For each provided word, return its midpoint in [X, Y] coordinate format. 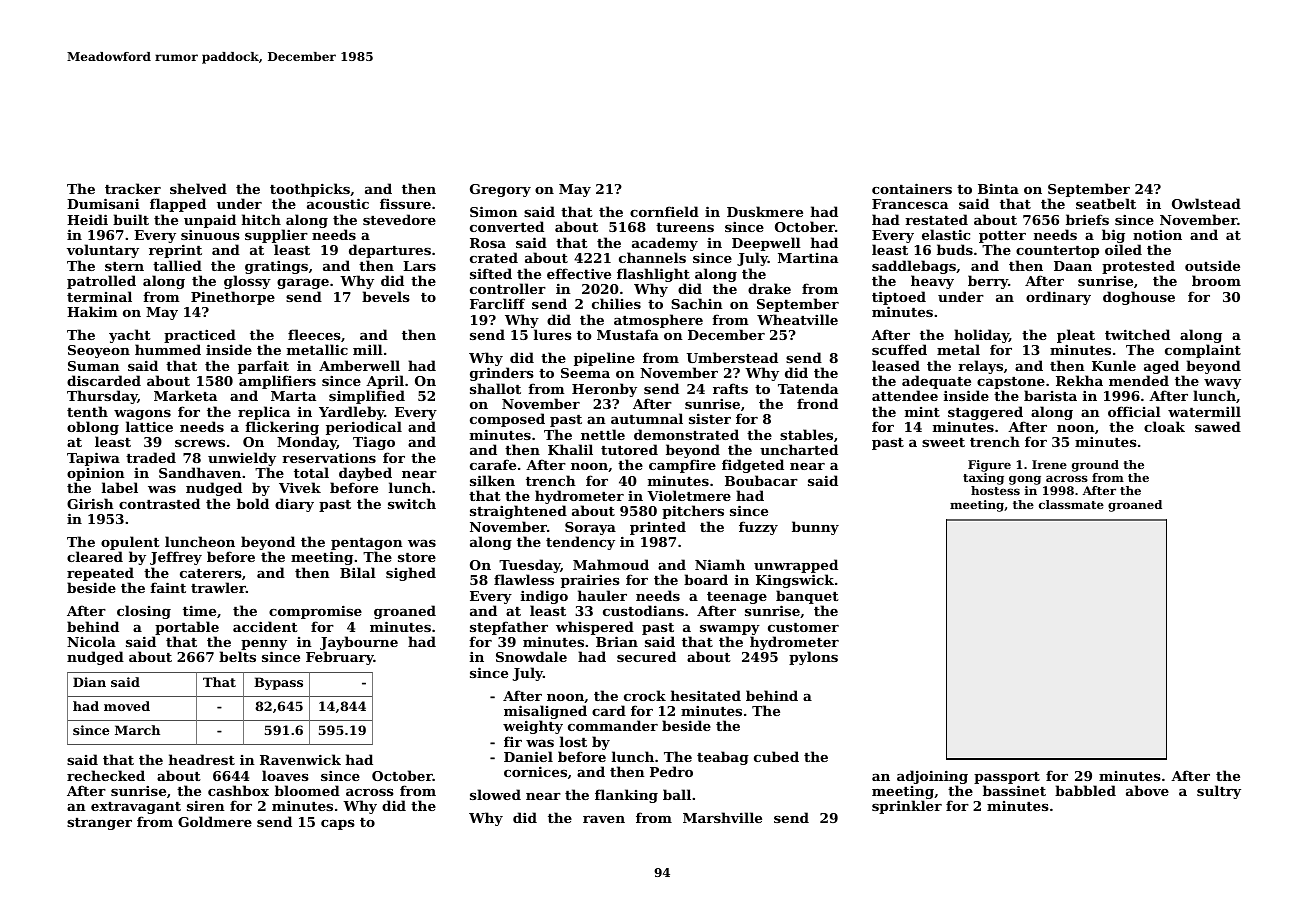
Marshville [722, 817]
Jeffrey [176, 558]
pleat [1076, 336]
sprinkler [907, 807]
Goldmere [215, 821]
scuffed [899, 349]
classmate [1071, 504]
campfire [682, 466]
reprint [175, 251]
